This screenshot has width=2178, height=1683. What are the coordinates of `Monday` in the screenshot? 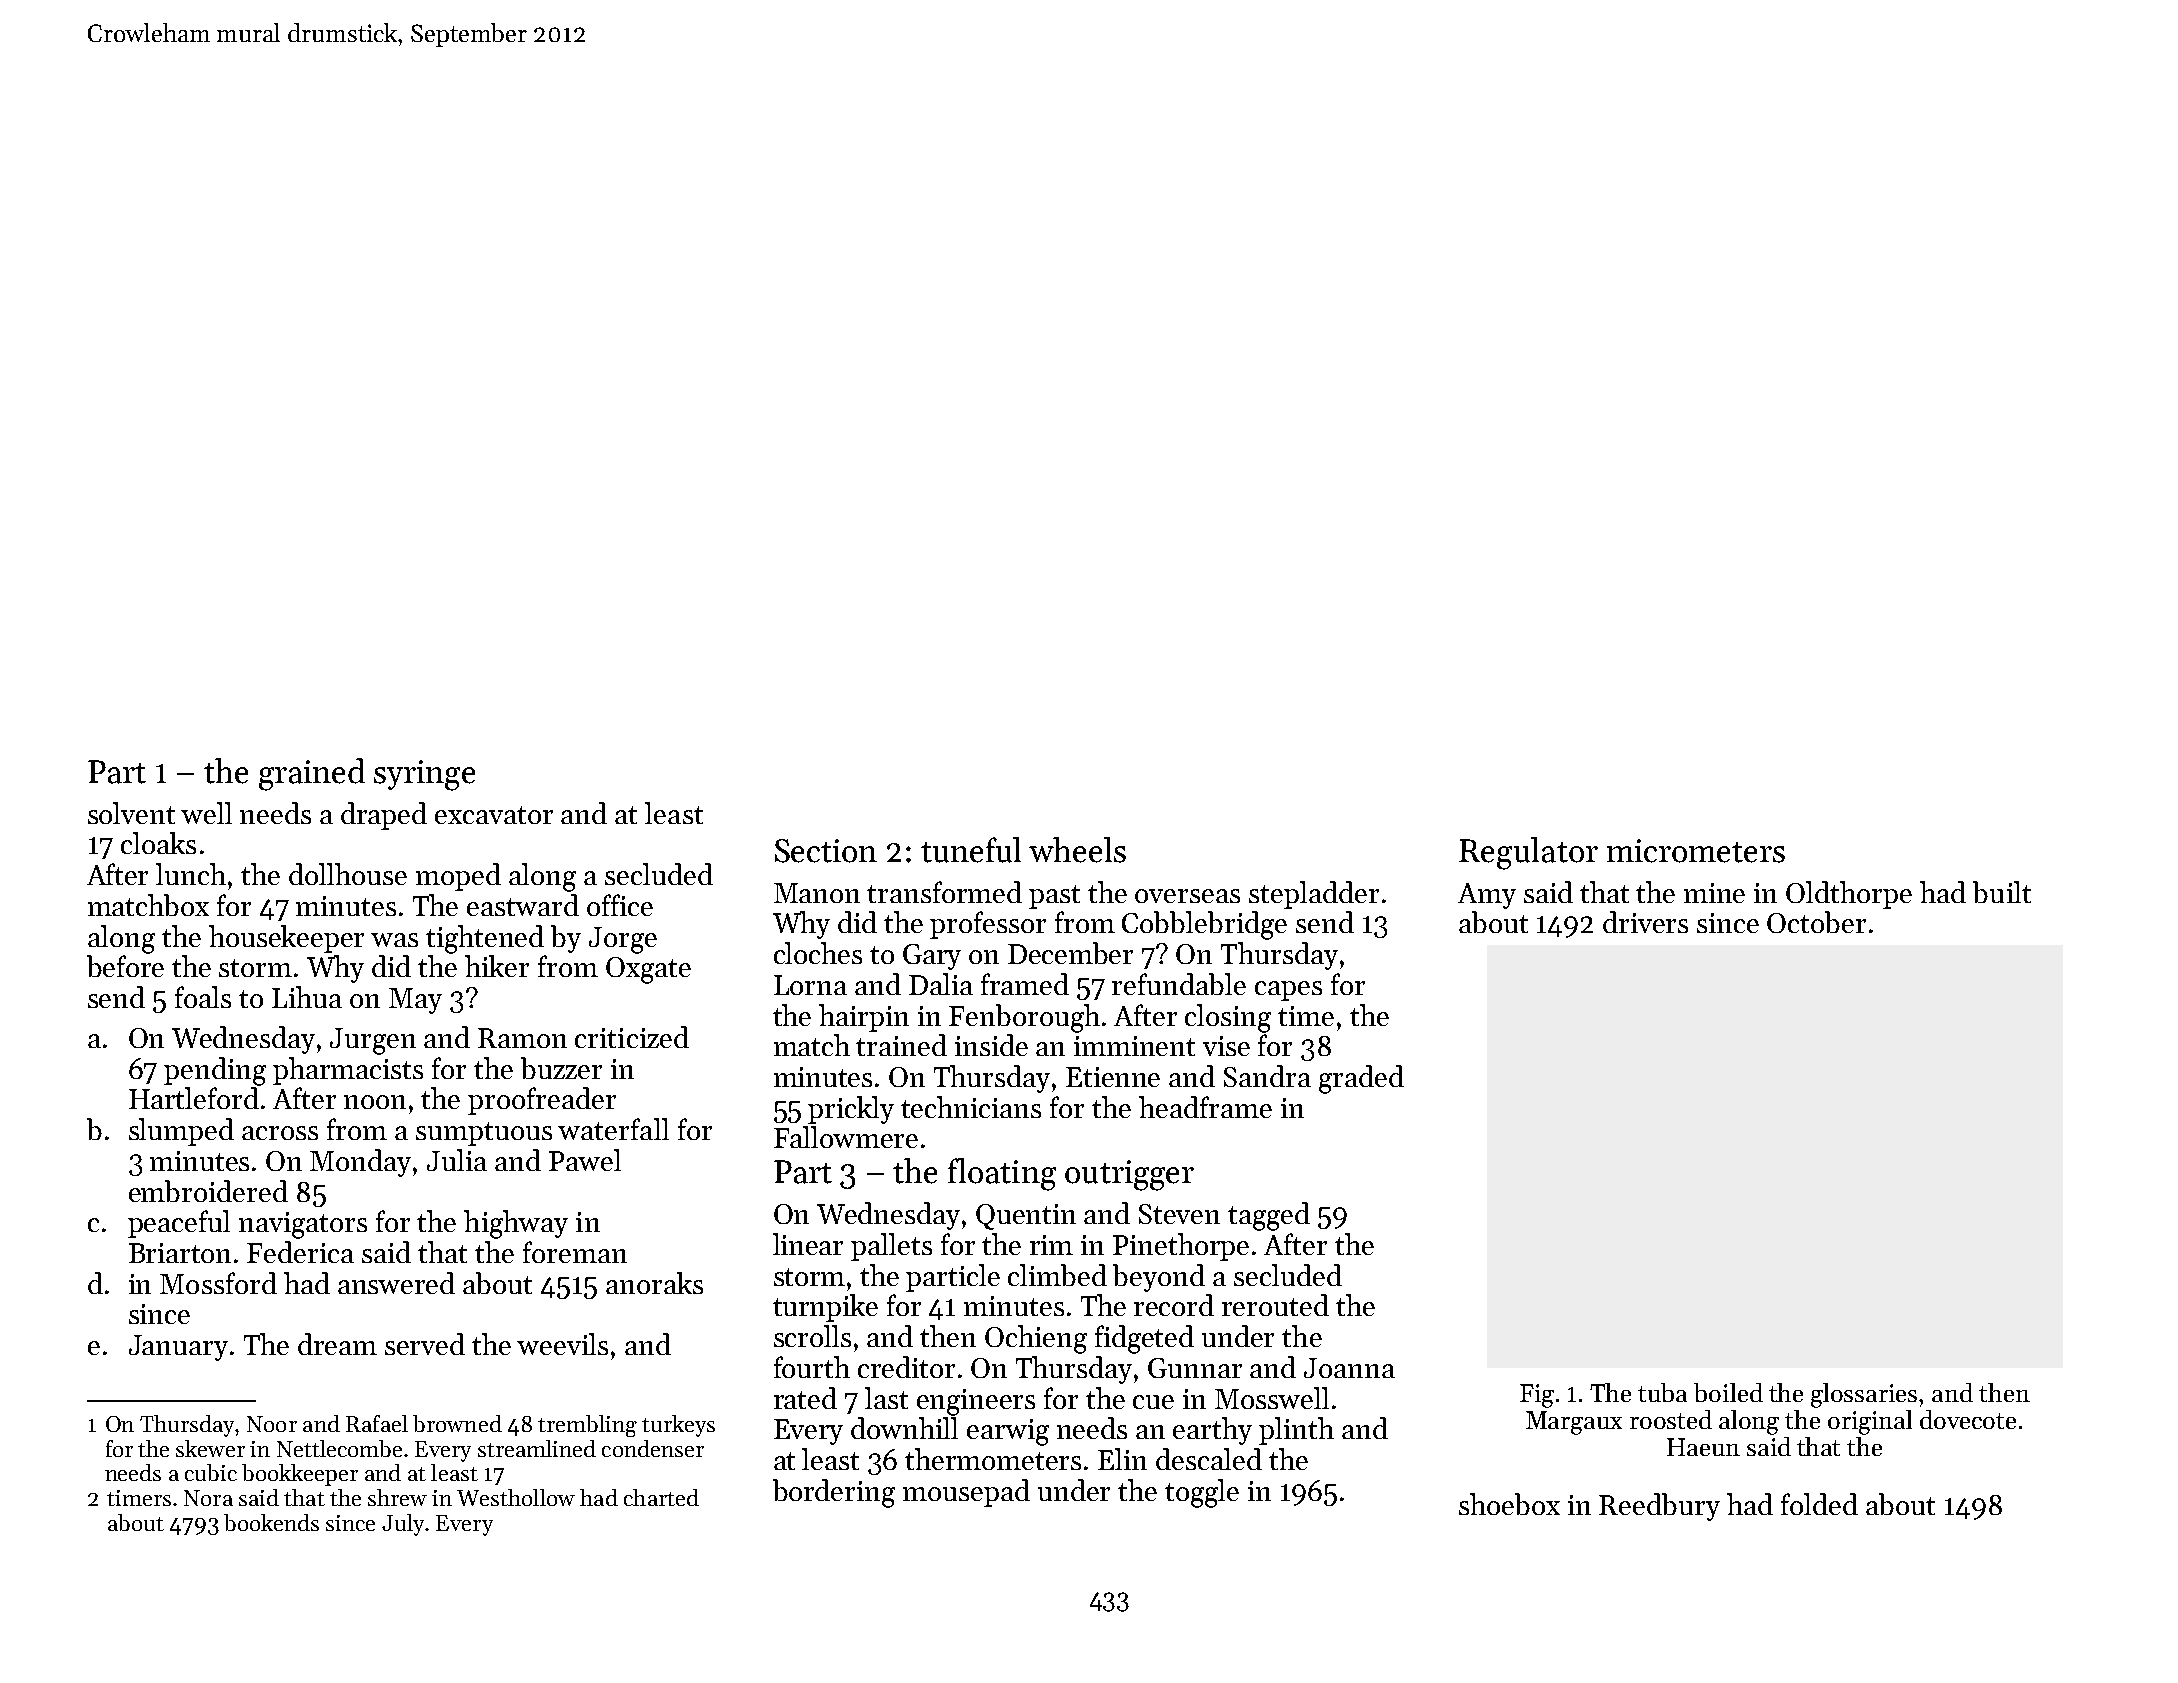 It's located at (360, 1163).
